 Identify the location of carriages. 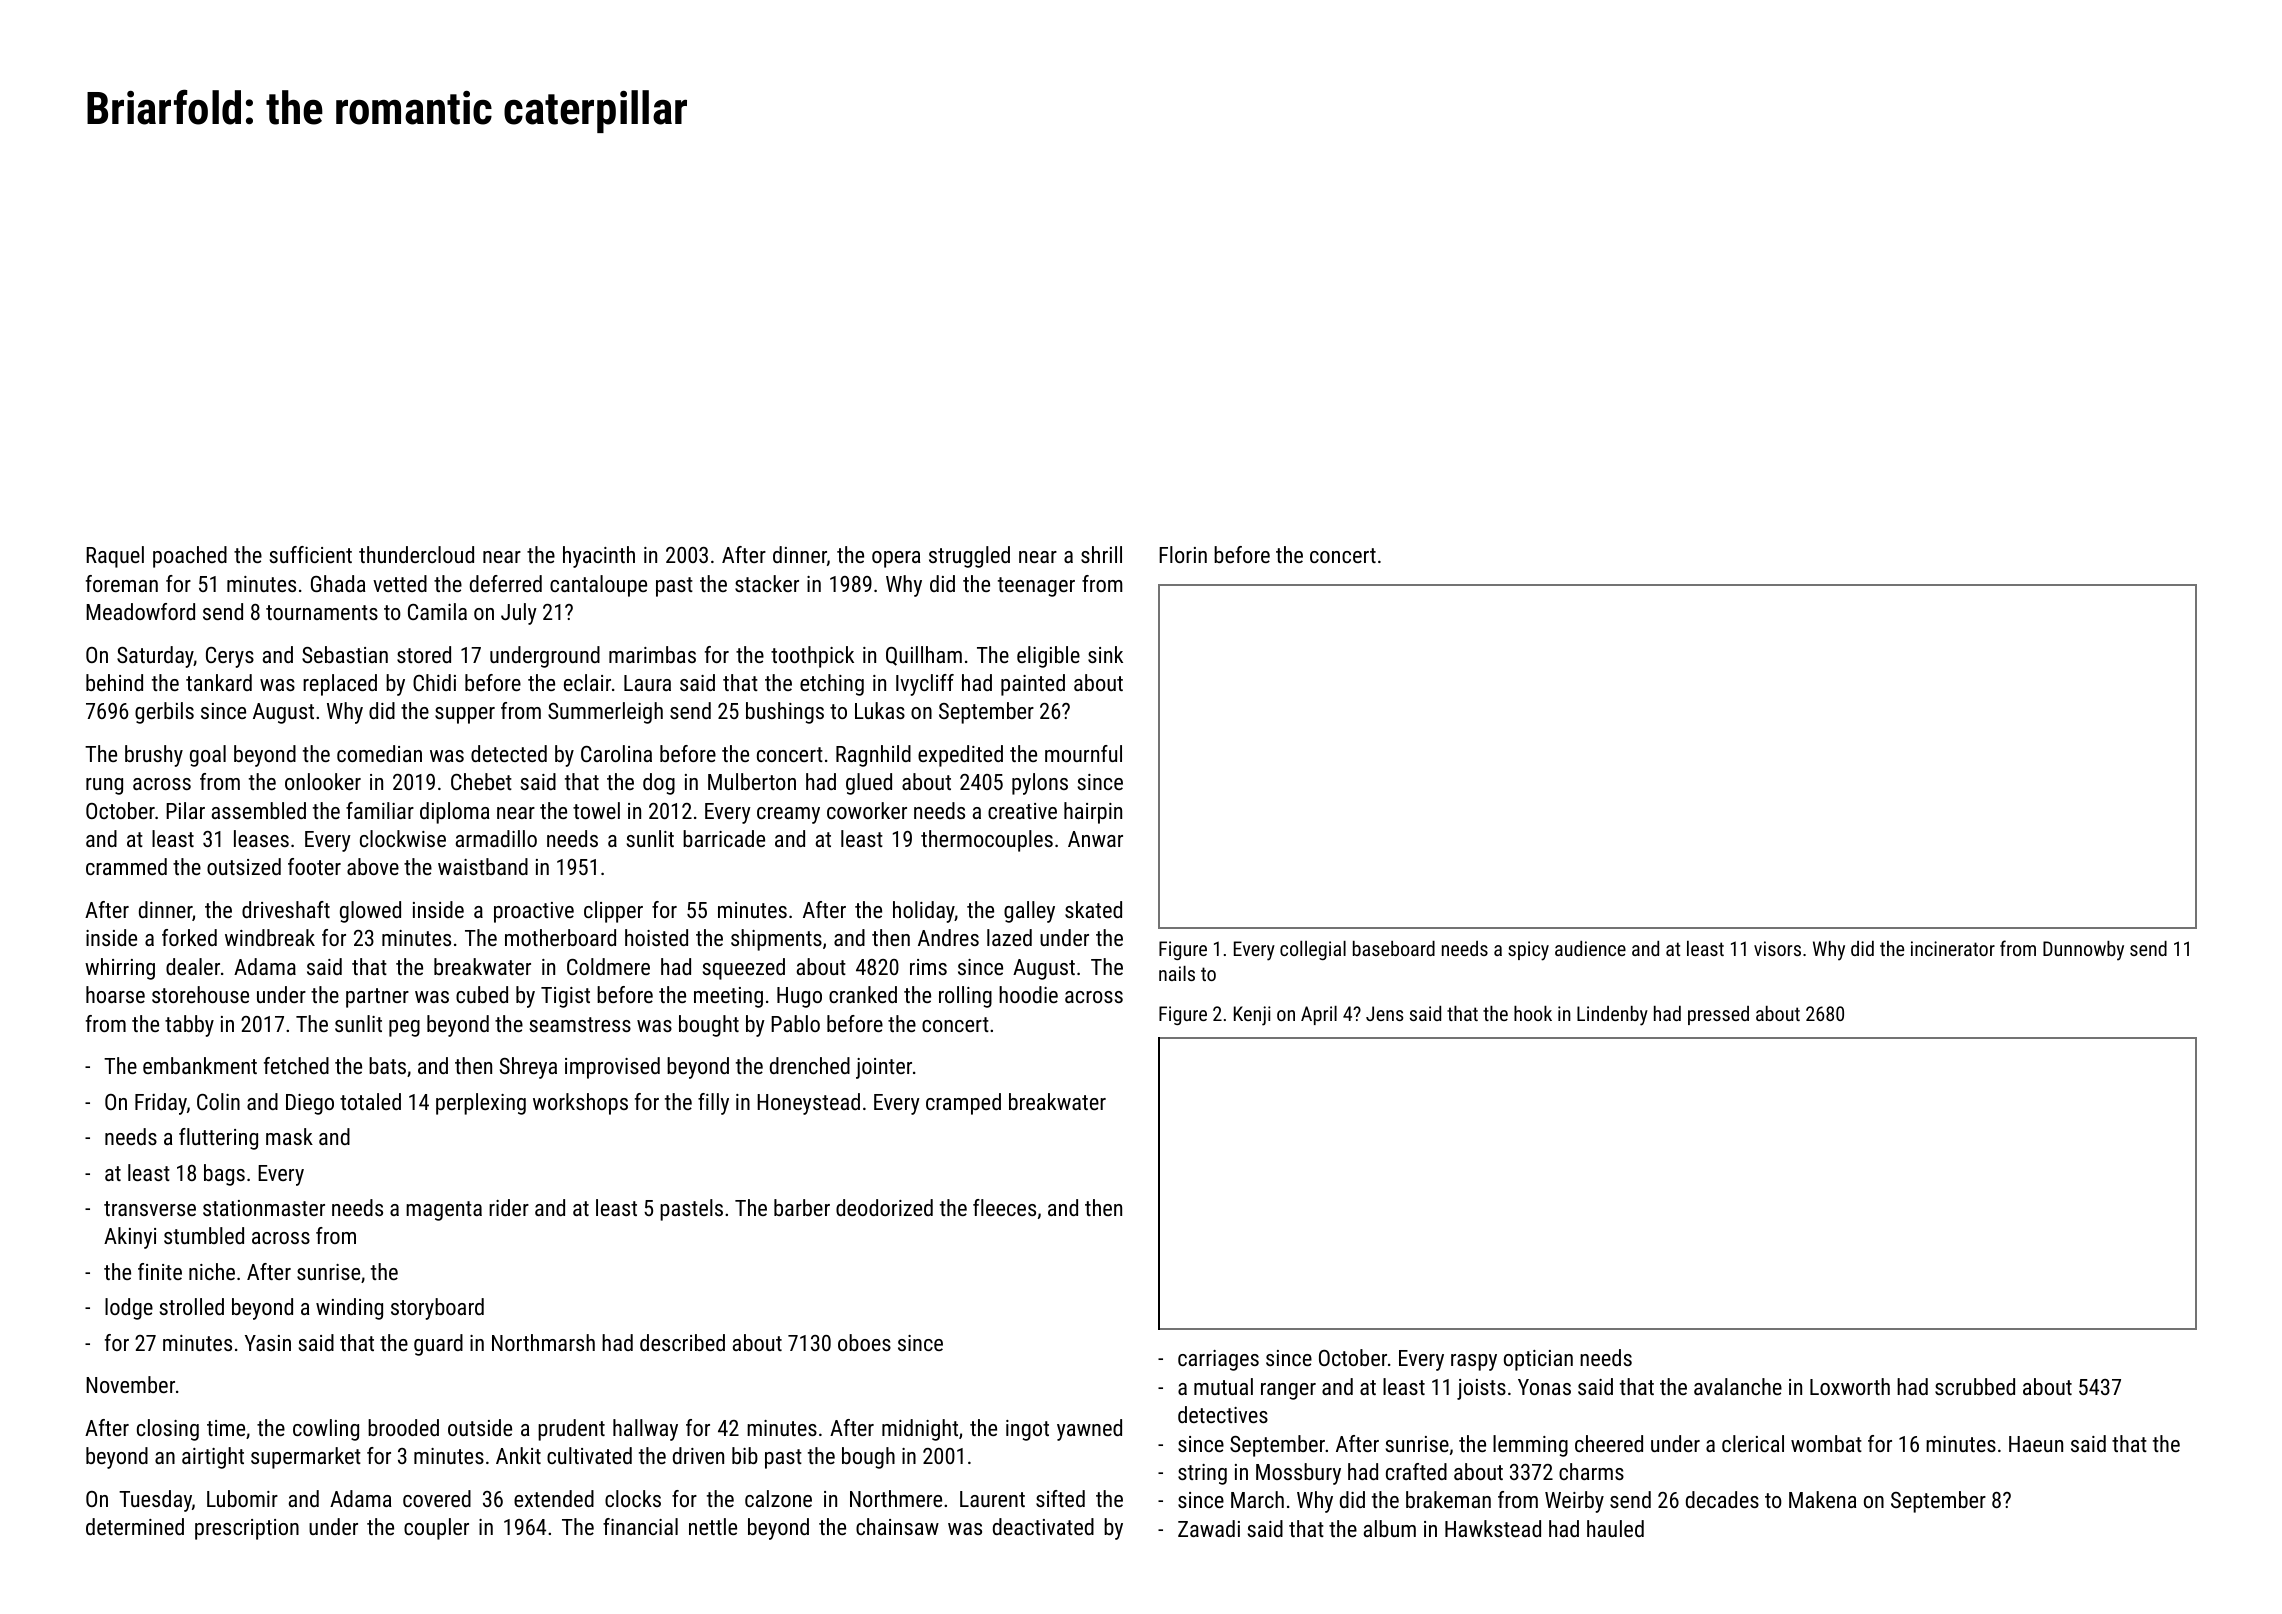
(1218, 1360).
